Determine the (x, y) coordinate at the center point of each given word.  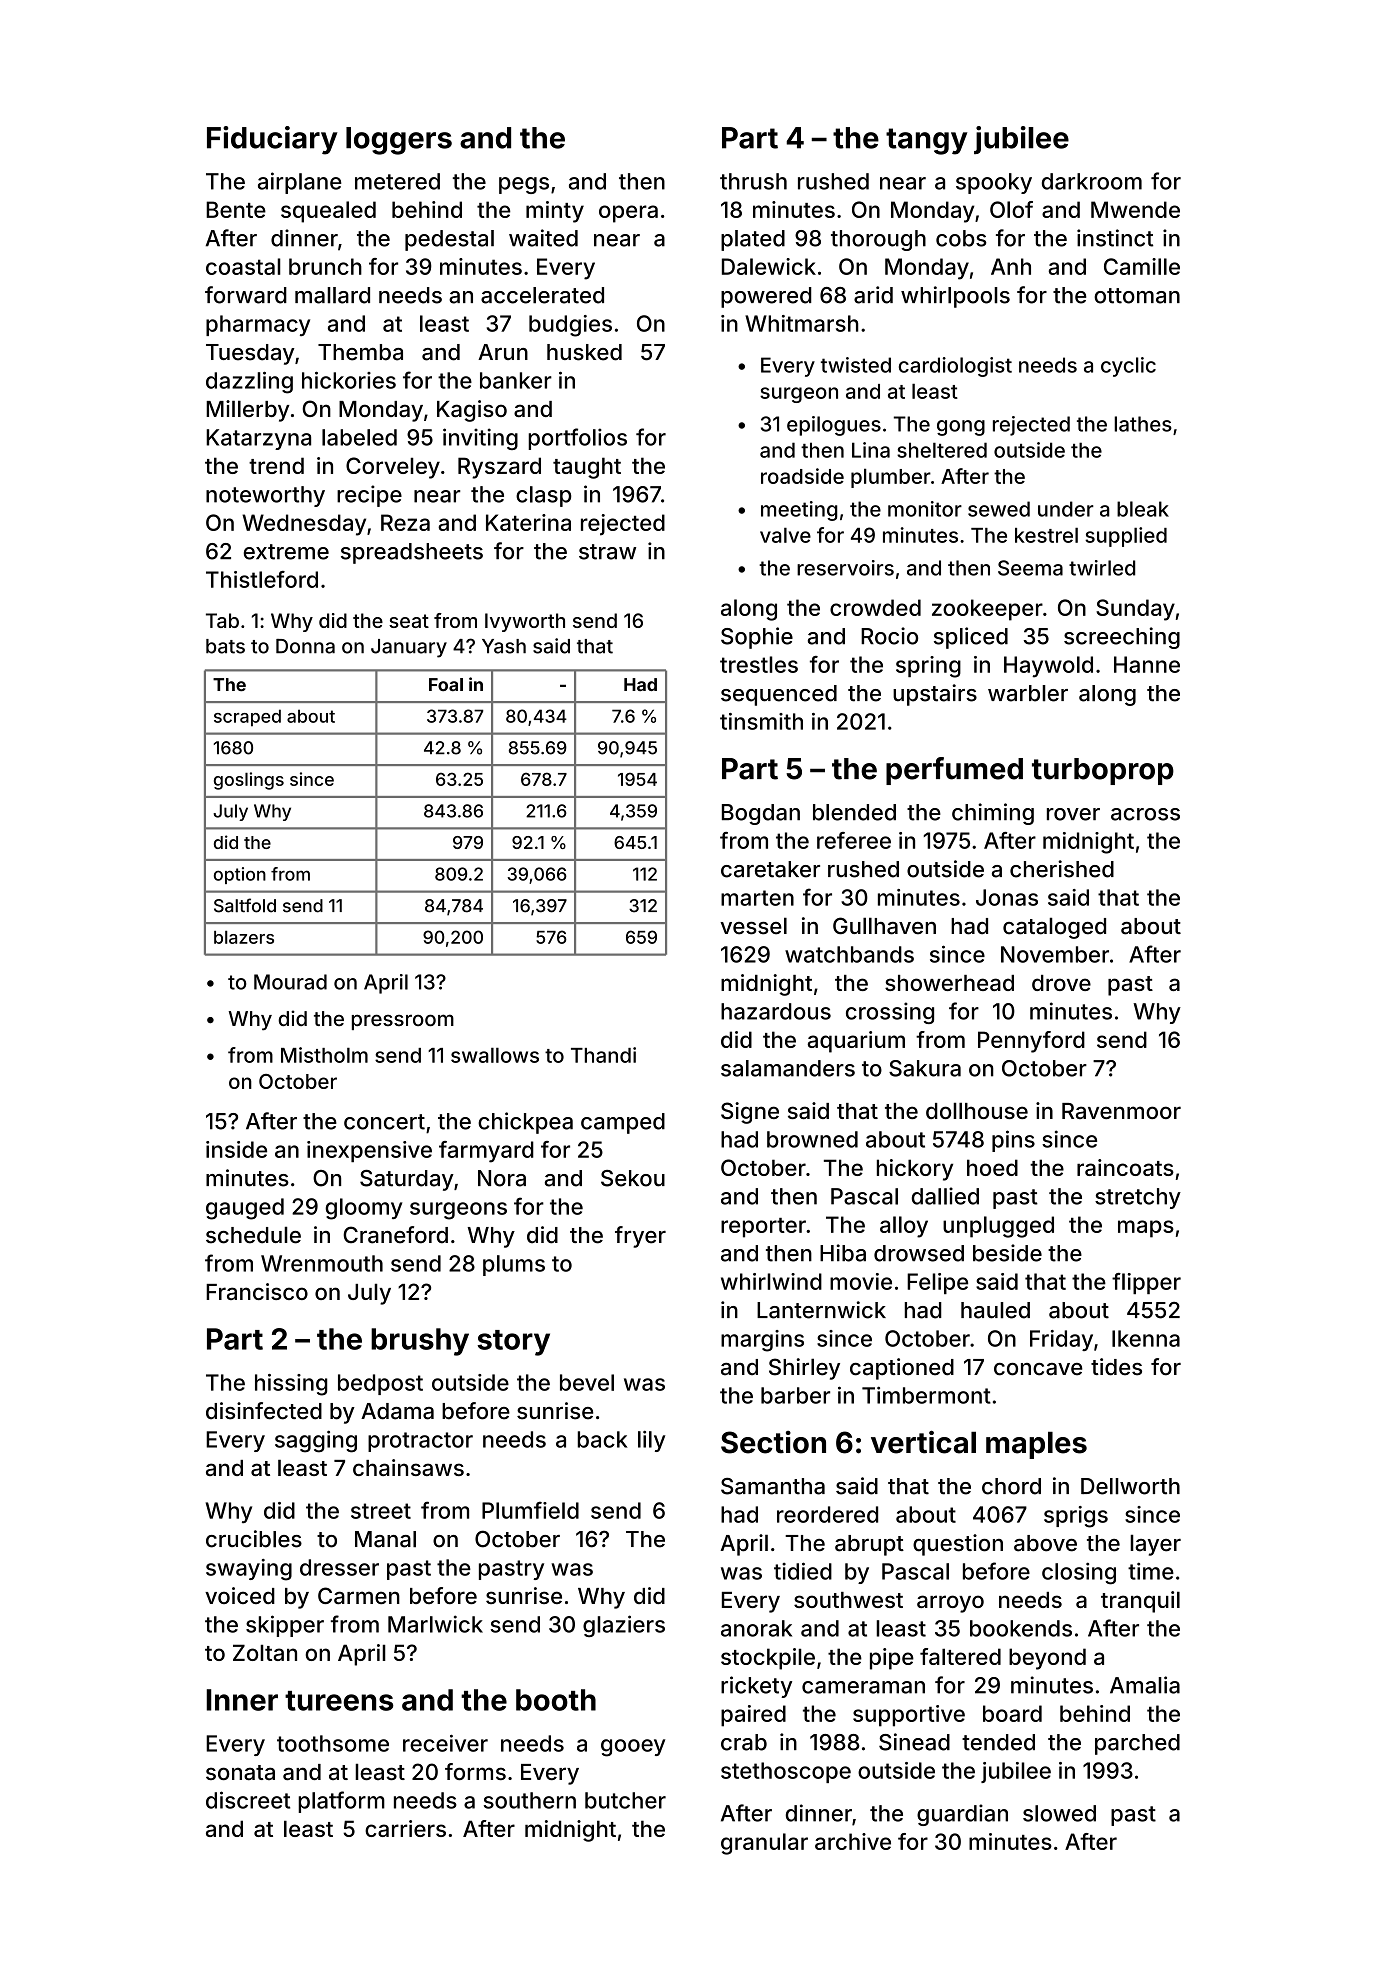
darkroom (1092, 181)
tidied (803, 1571)
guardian (962, 1815)
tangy (926, 141)
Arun (503, 352)
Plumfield (530, 1510)
